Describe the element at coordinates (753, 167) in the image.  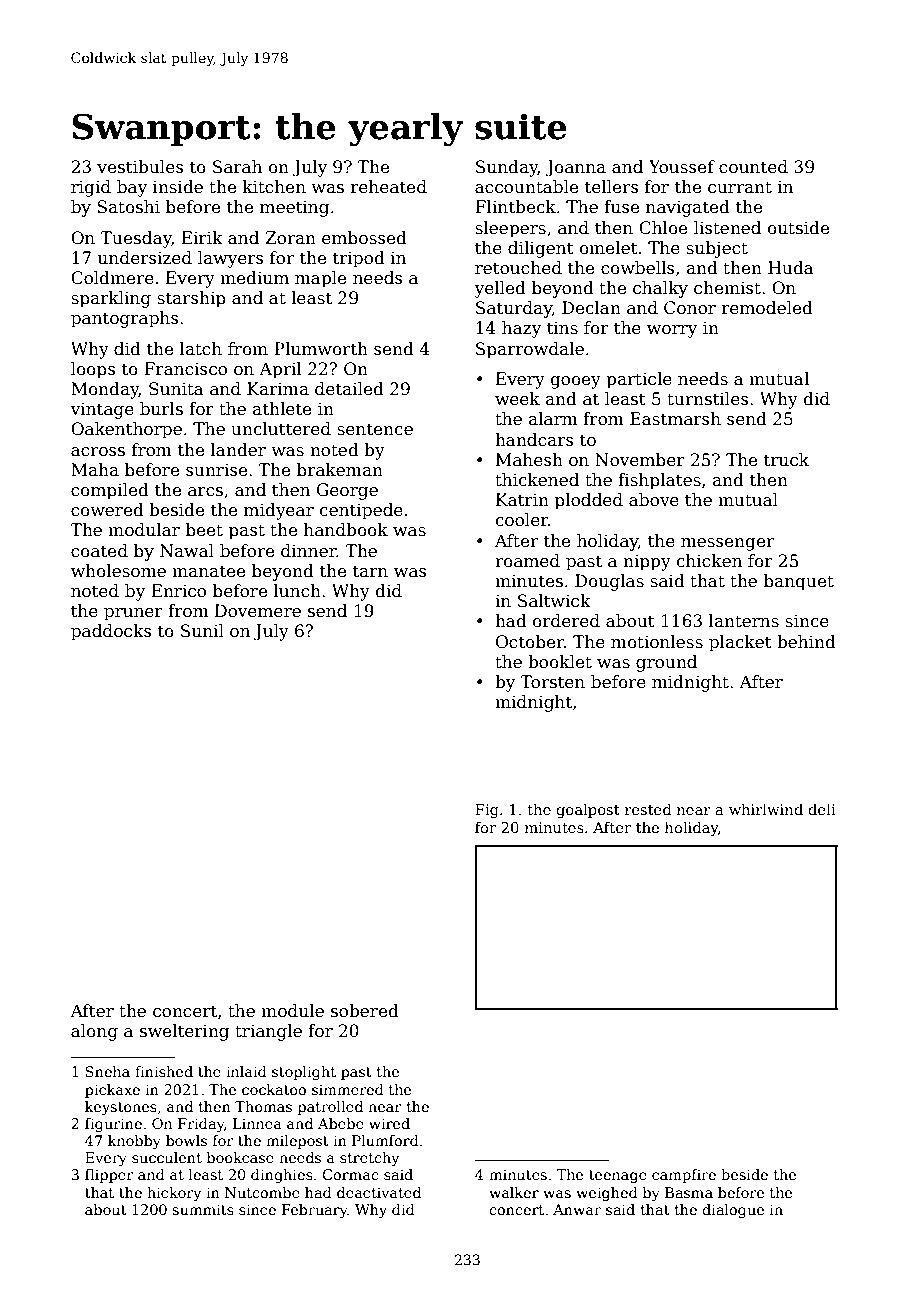
I see `counted` at that location.
